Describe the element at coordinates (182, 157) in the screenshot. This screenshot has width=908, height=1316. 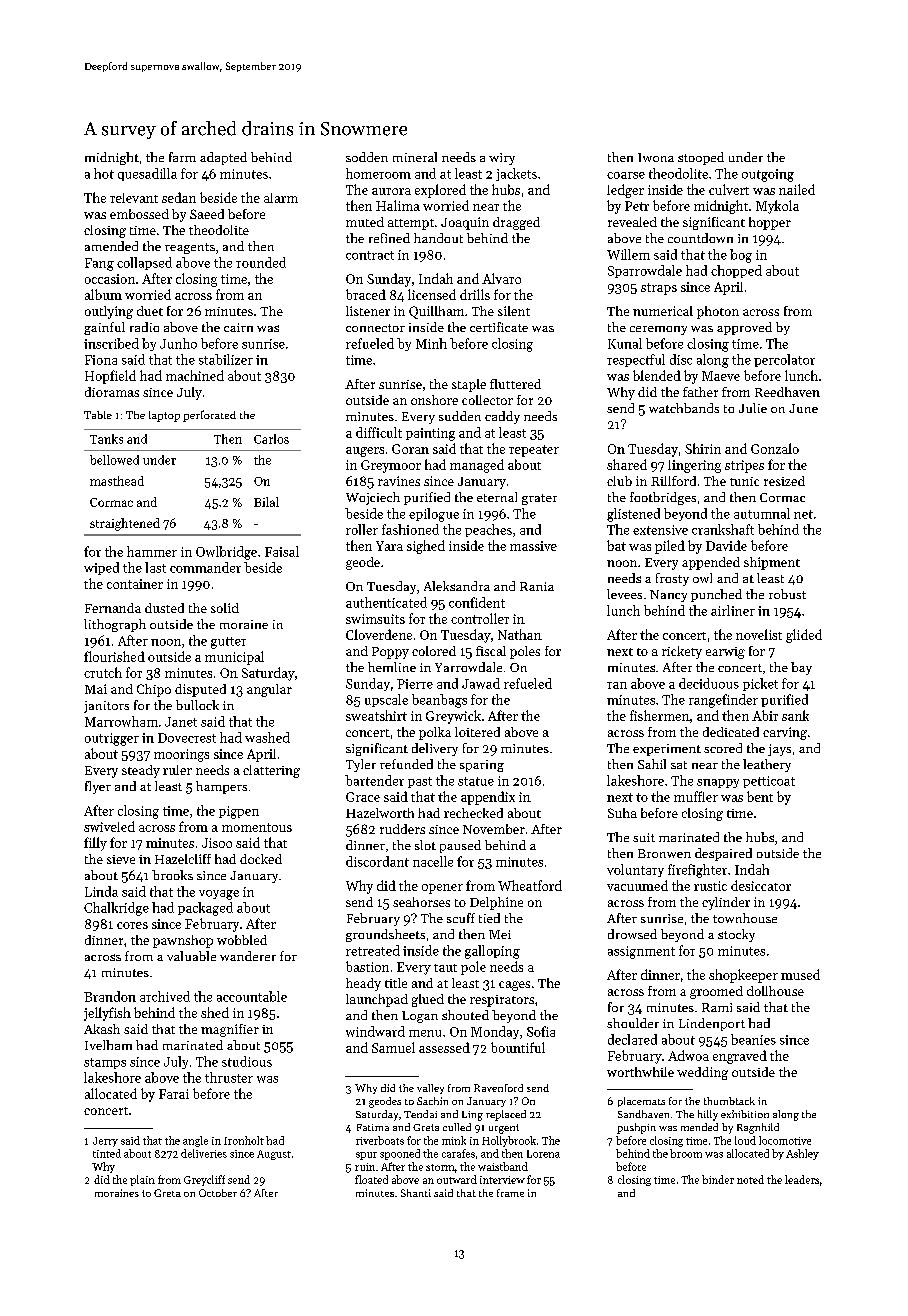
I see `farm` at that location.
